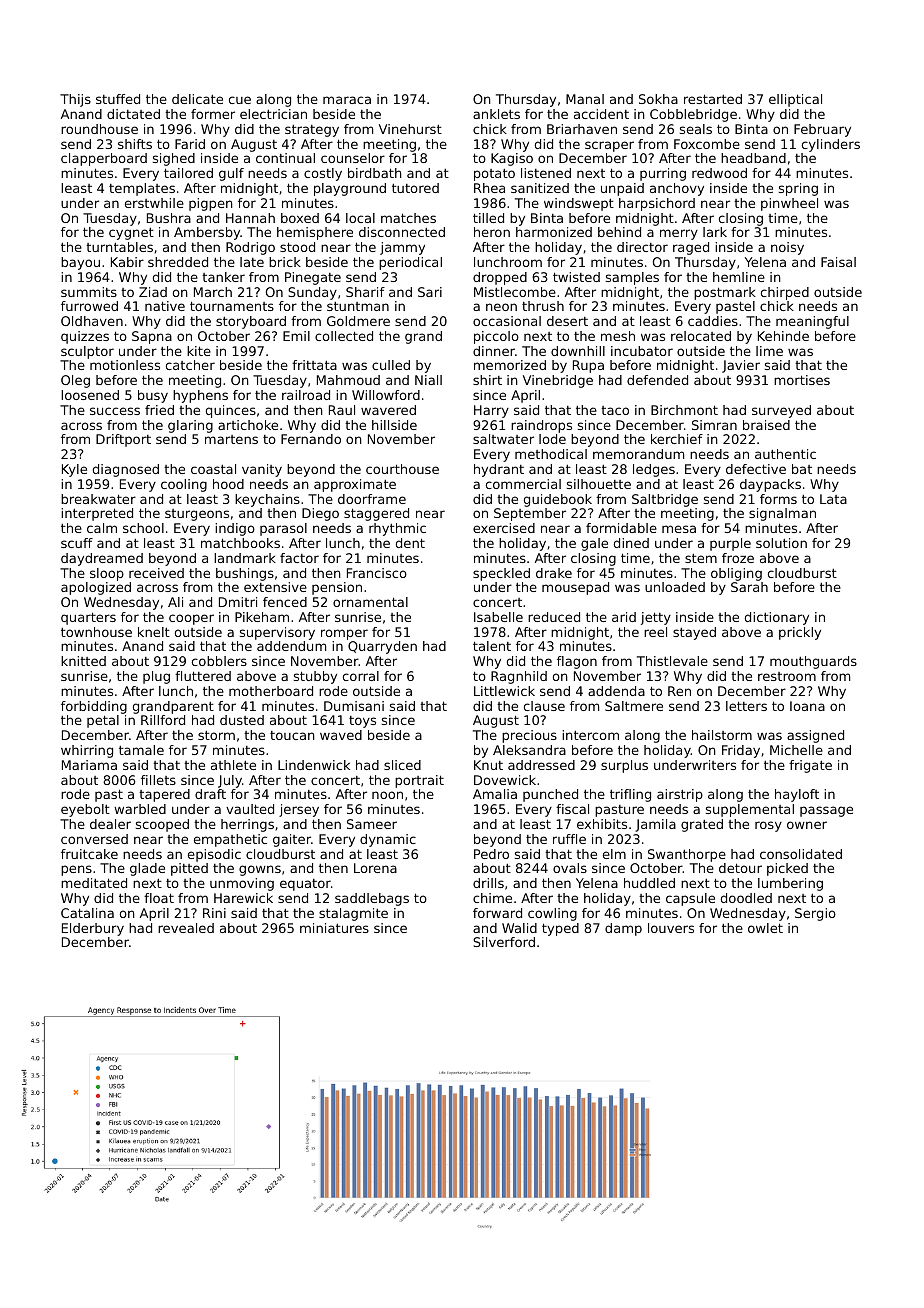 Image resolution: width=924 pixels, height=1308 pixels. Describe the element at coordinates (810, 766) in the page. I see `frigate` at that location.
